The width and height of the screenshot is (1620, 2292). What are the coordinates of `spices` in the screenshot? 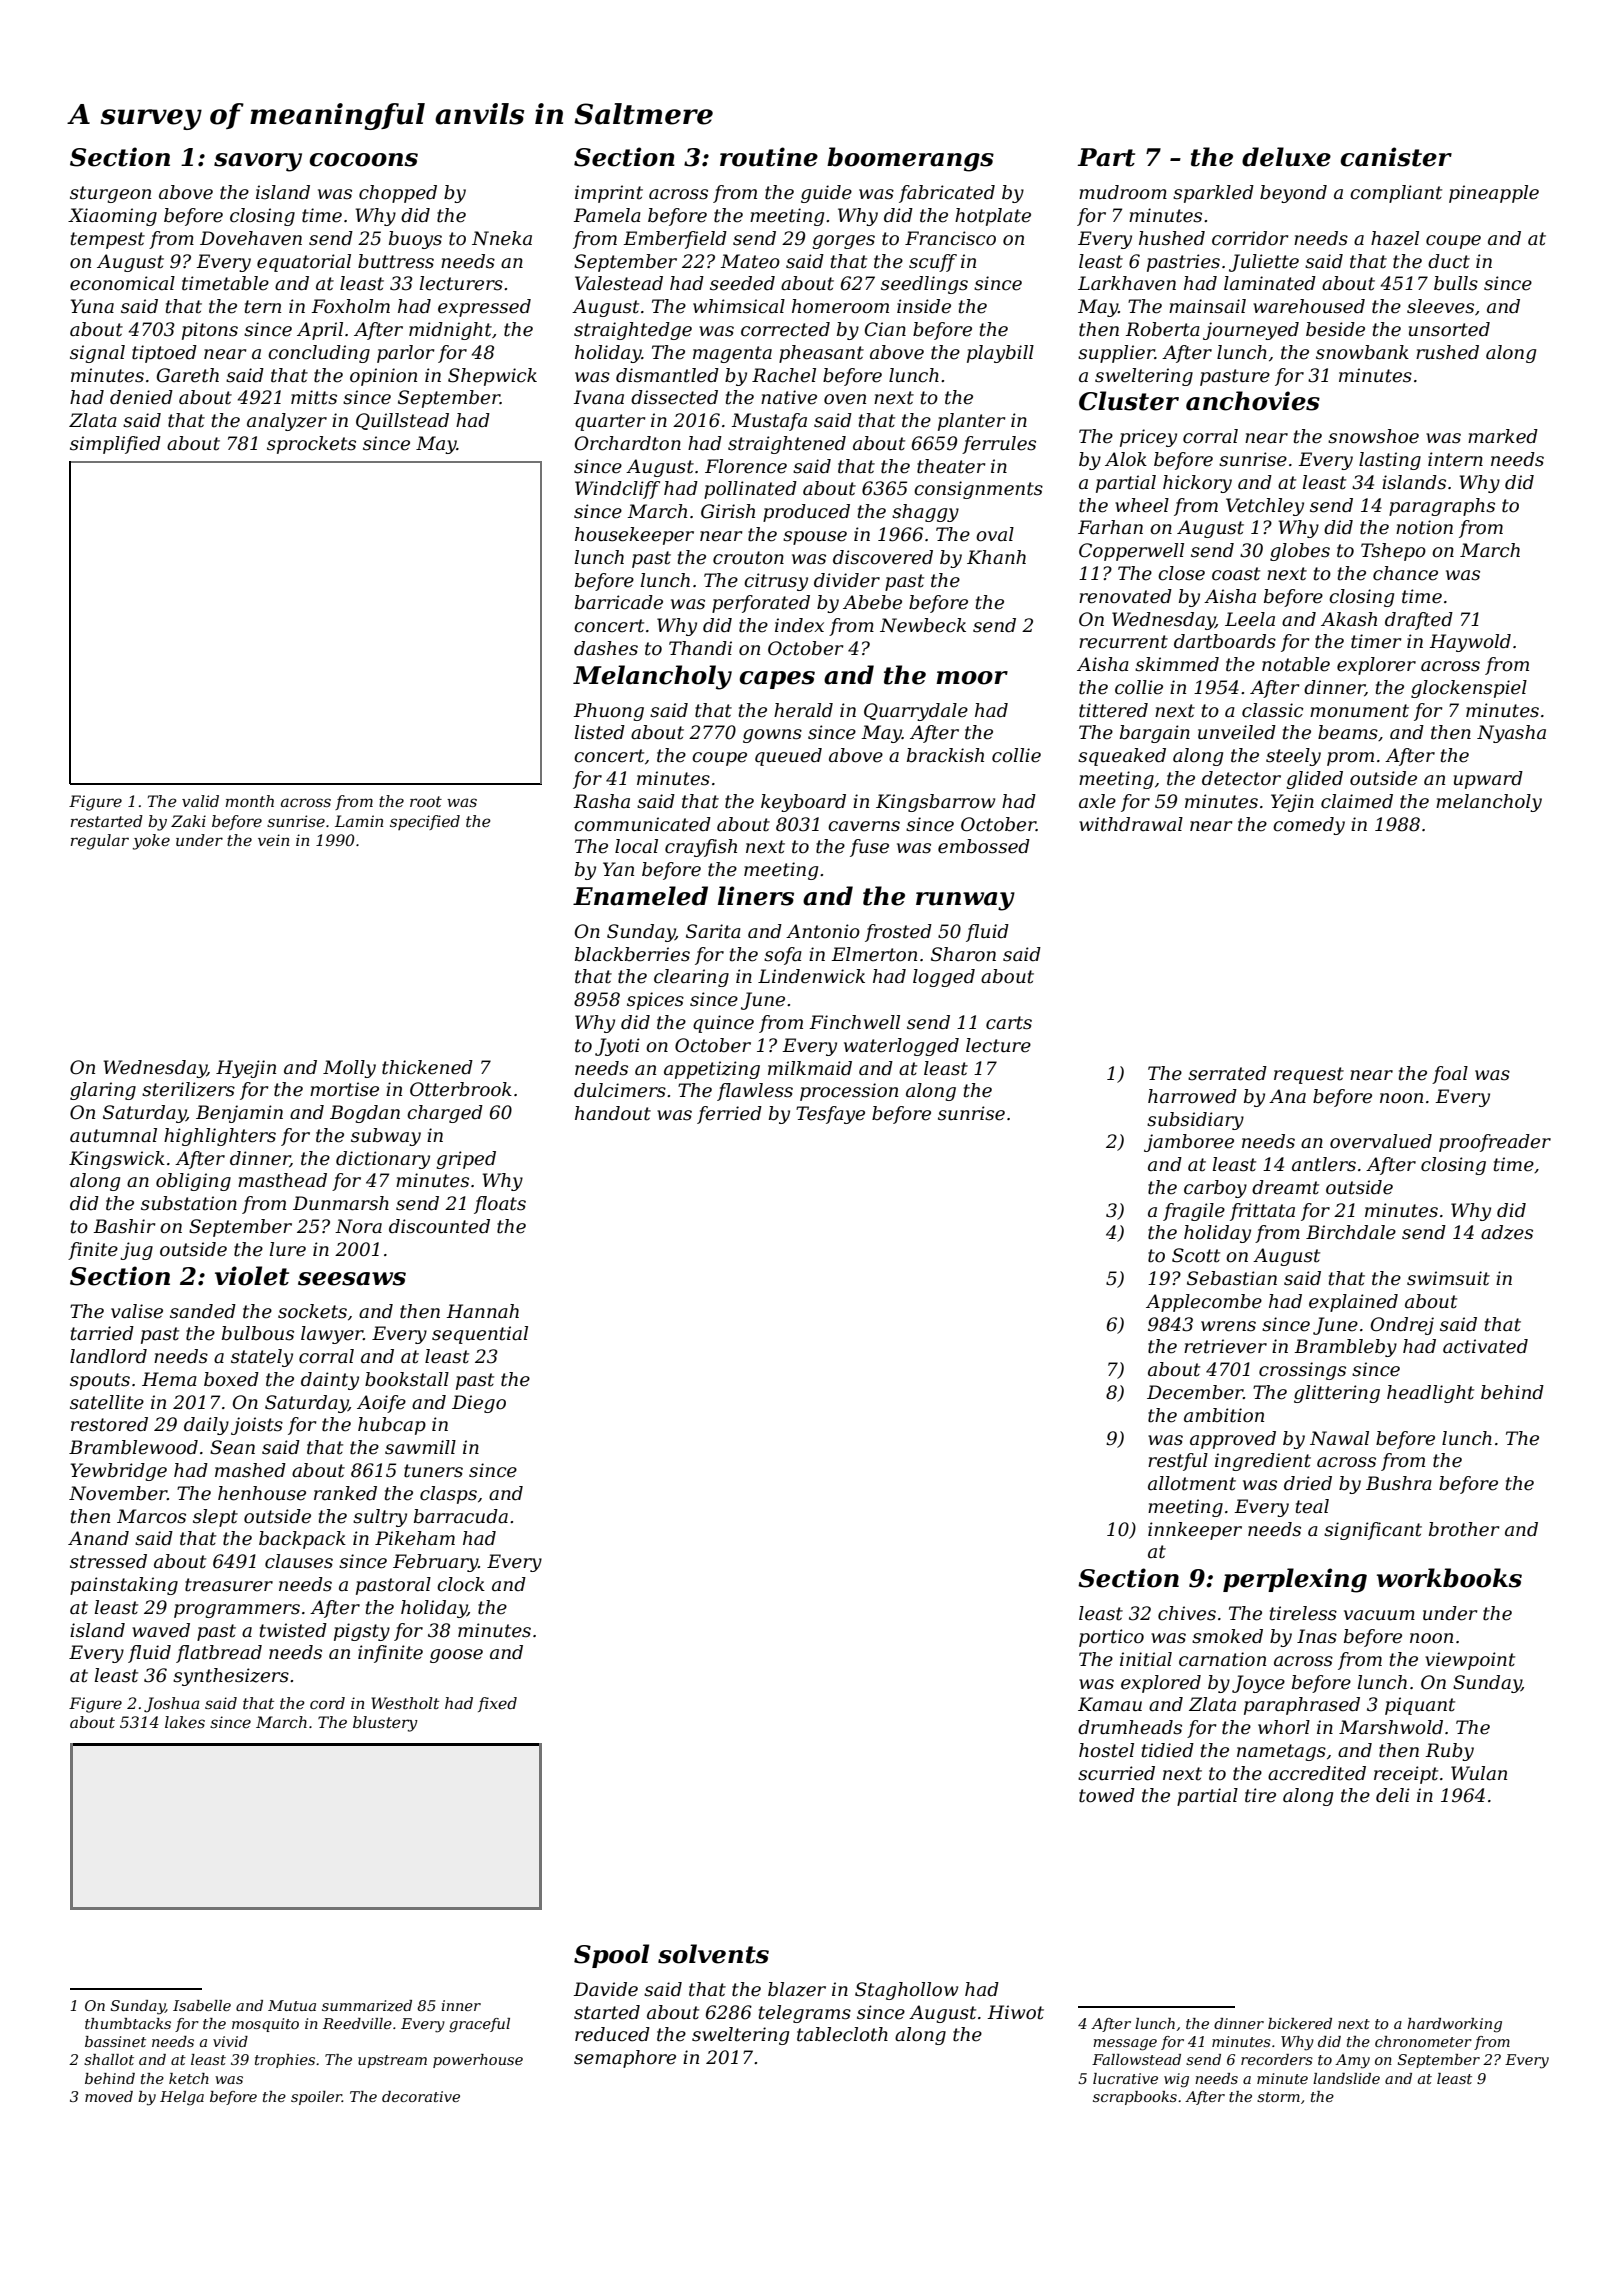 It's located at (655, 1001).
